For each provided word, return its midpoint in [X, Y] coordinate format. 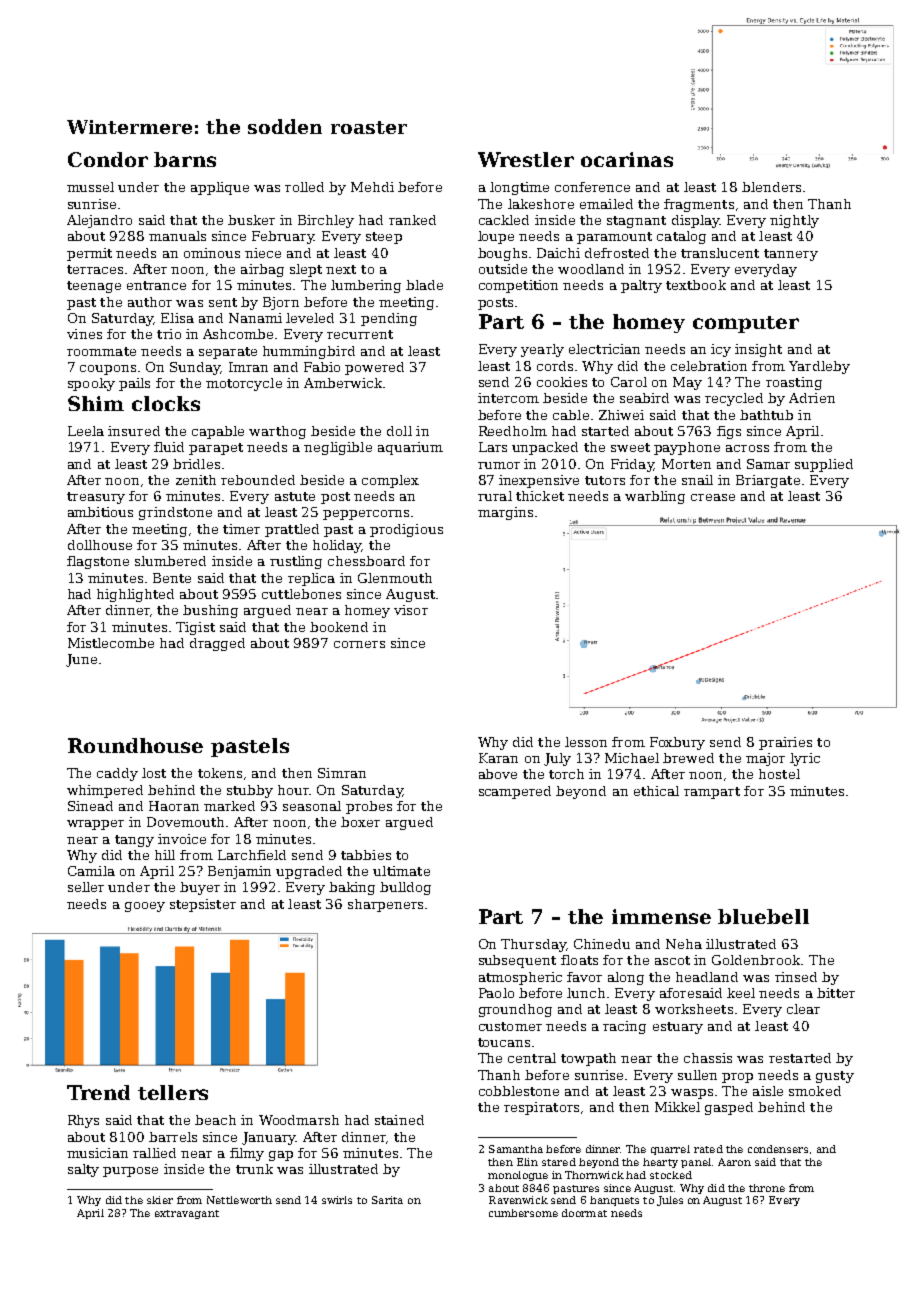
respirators [541, 1108]
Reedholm [513, 431]
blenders [771, 187]
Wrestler [526, 159]
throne [767, 1188]
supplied [824, 465]
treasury [96, 498]
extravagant [187, 1214]
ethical [656, 791]
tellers [173, 1092]
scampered [515, 792]
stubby [250, 791]
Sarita [387, 1200]
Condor [108, 159]
